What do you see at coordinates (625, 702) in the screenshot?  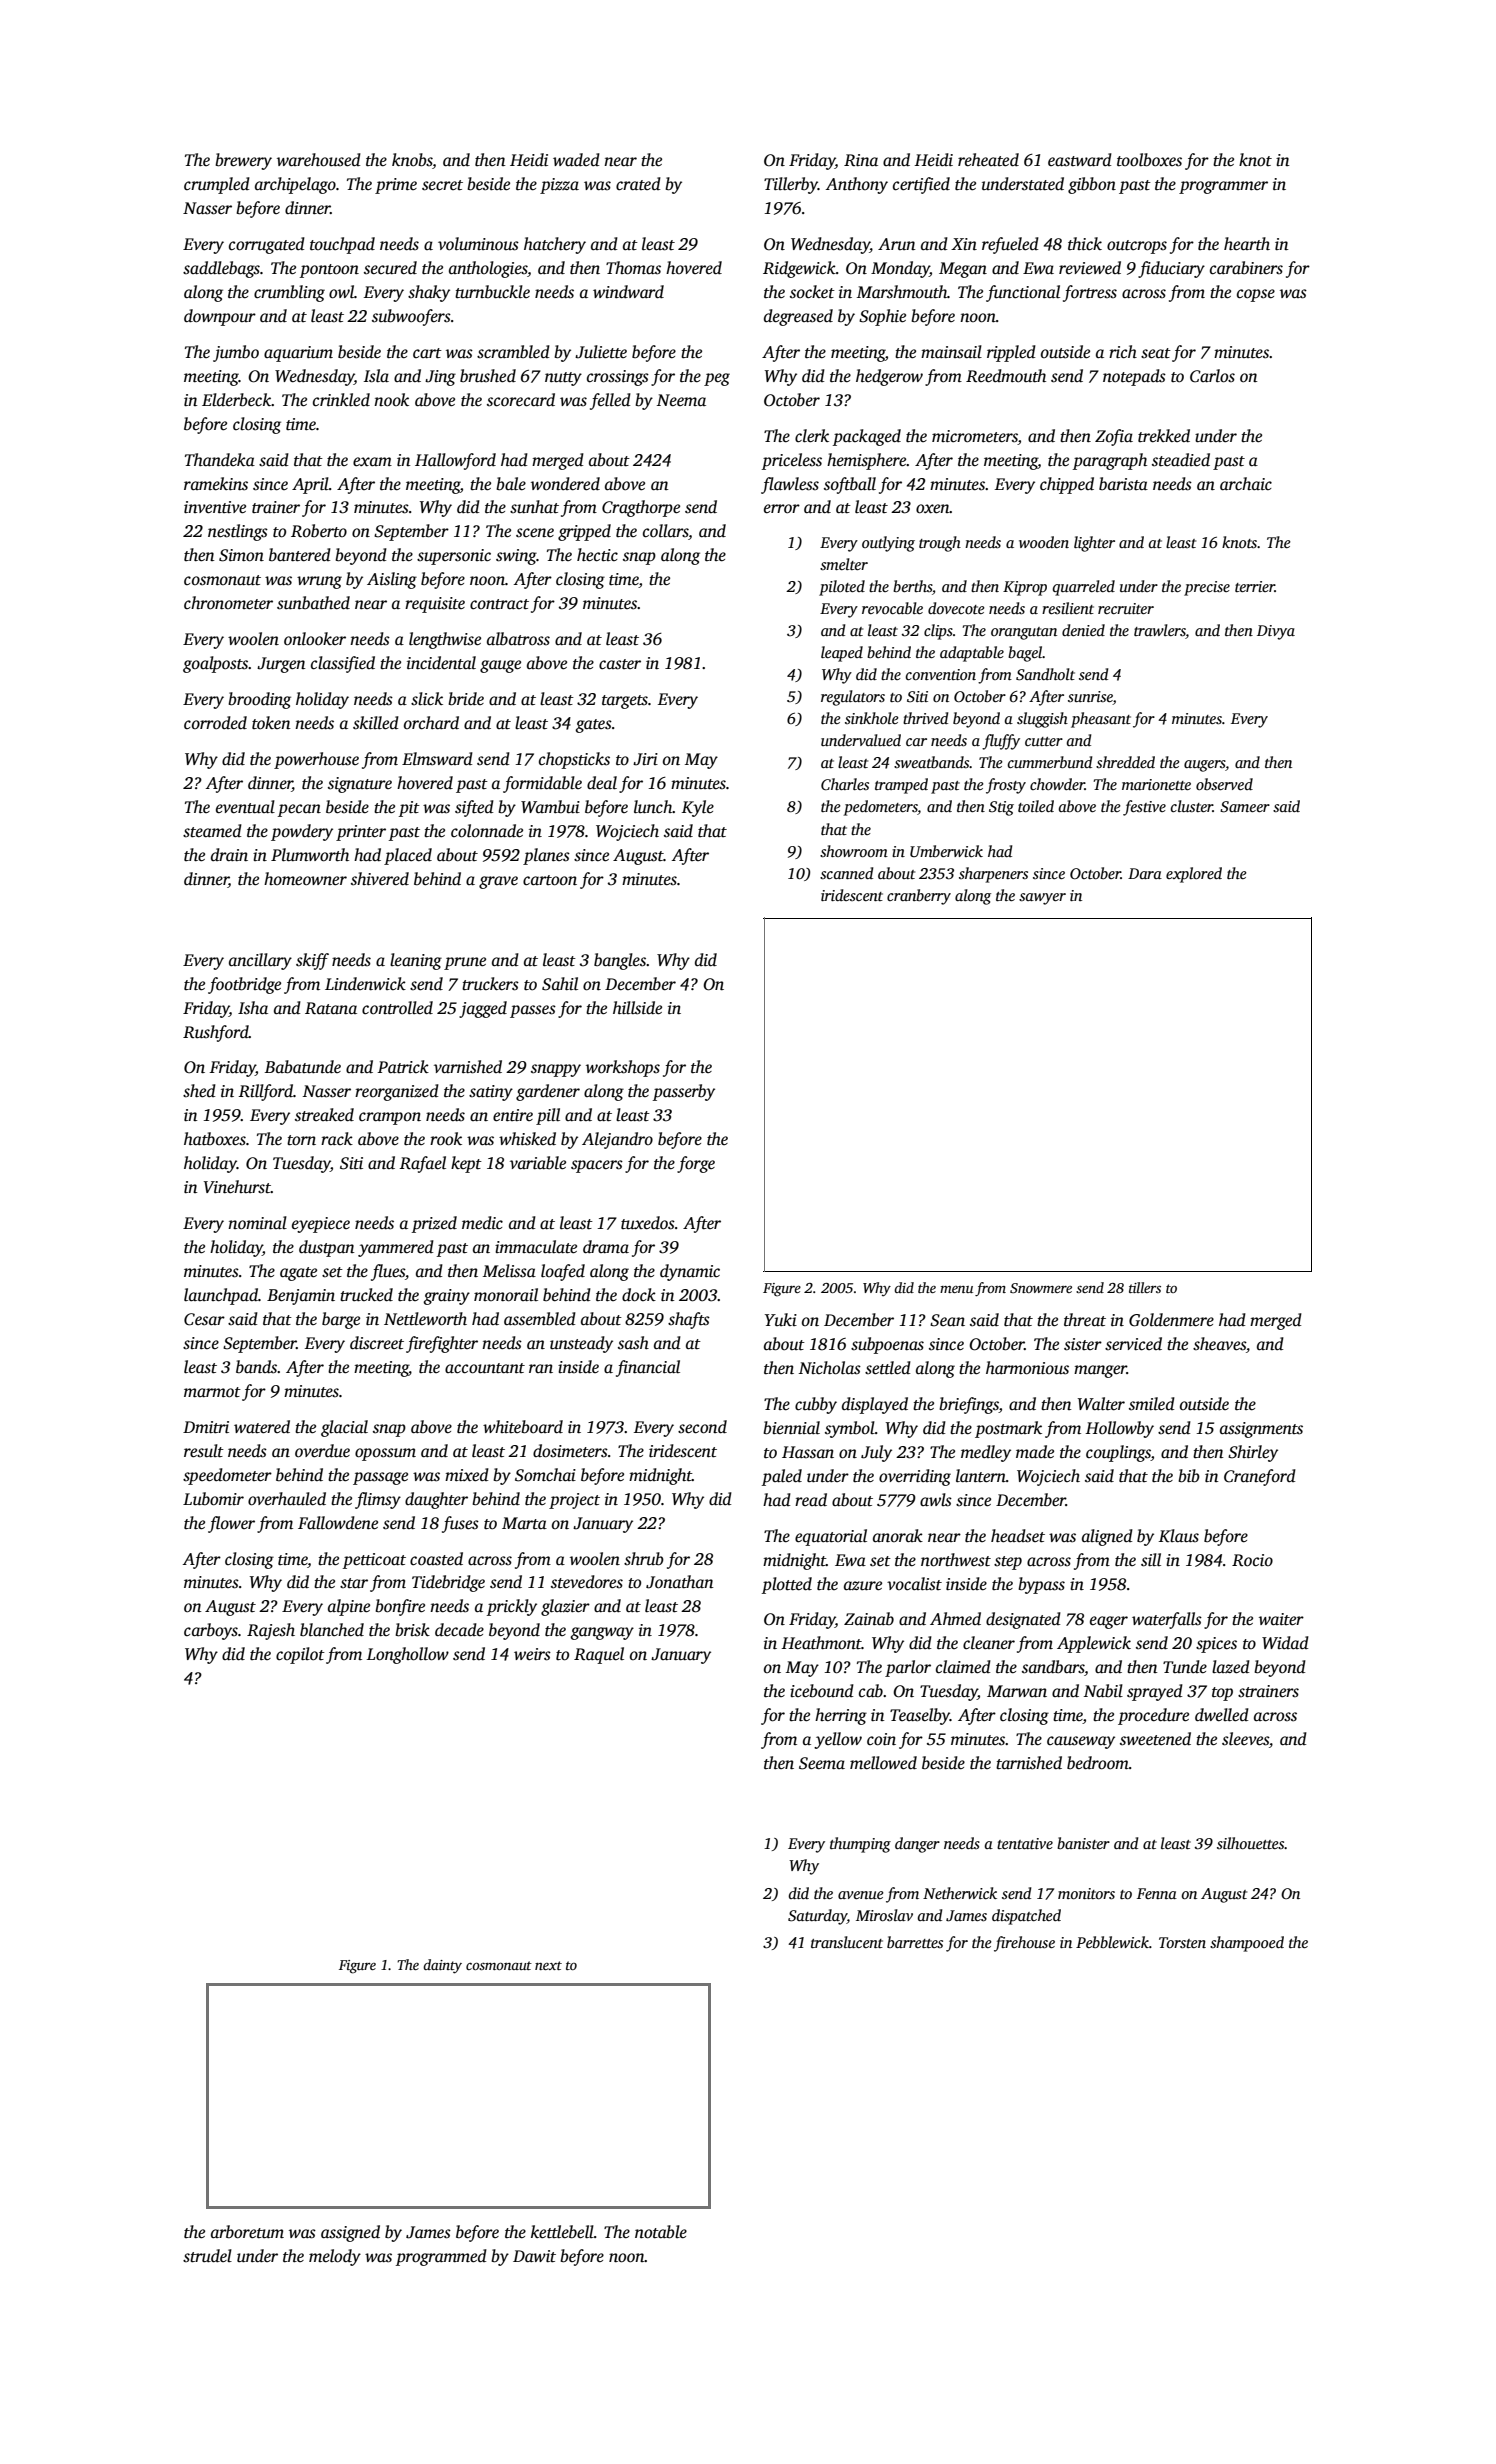 I see `targets` at bounding box center [625, 702].
